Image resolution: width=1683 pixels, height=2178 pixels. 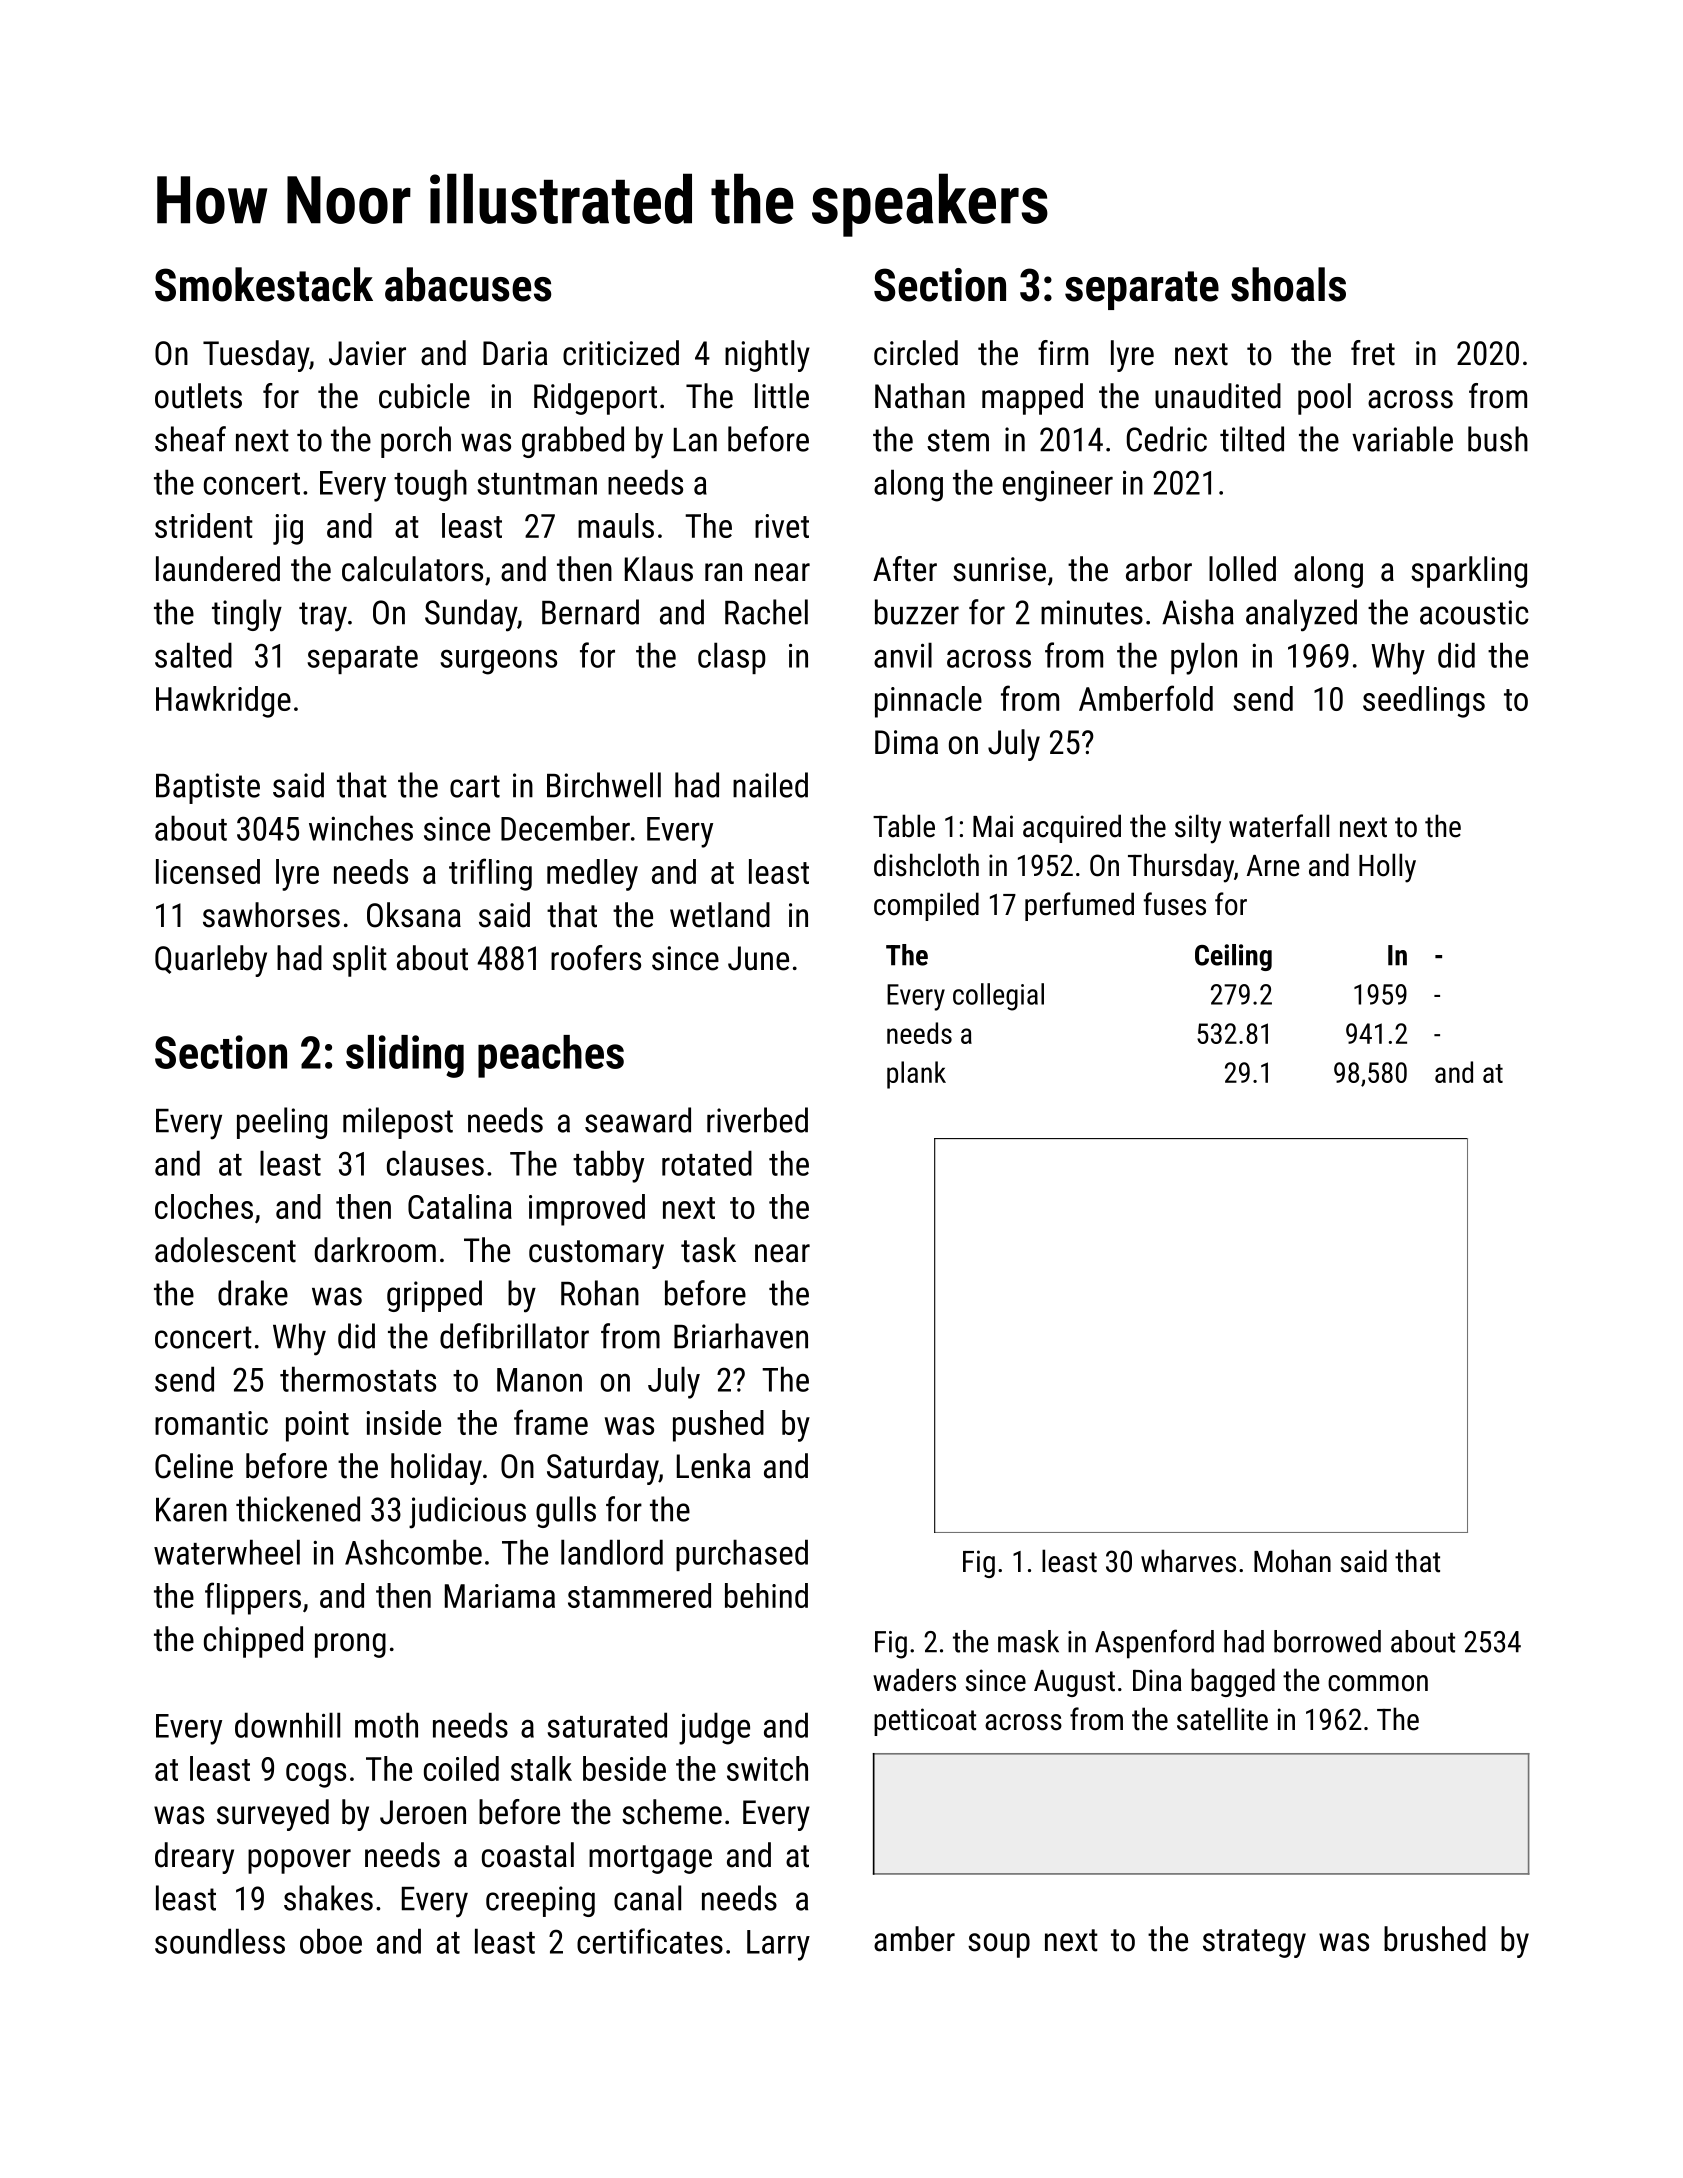 I want to click on Mohan, so click(x=1292, y=1561).
